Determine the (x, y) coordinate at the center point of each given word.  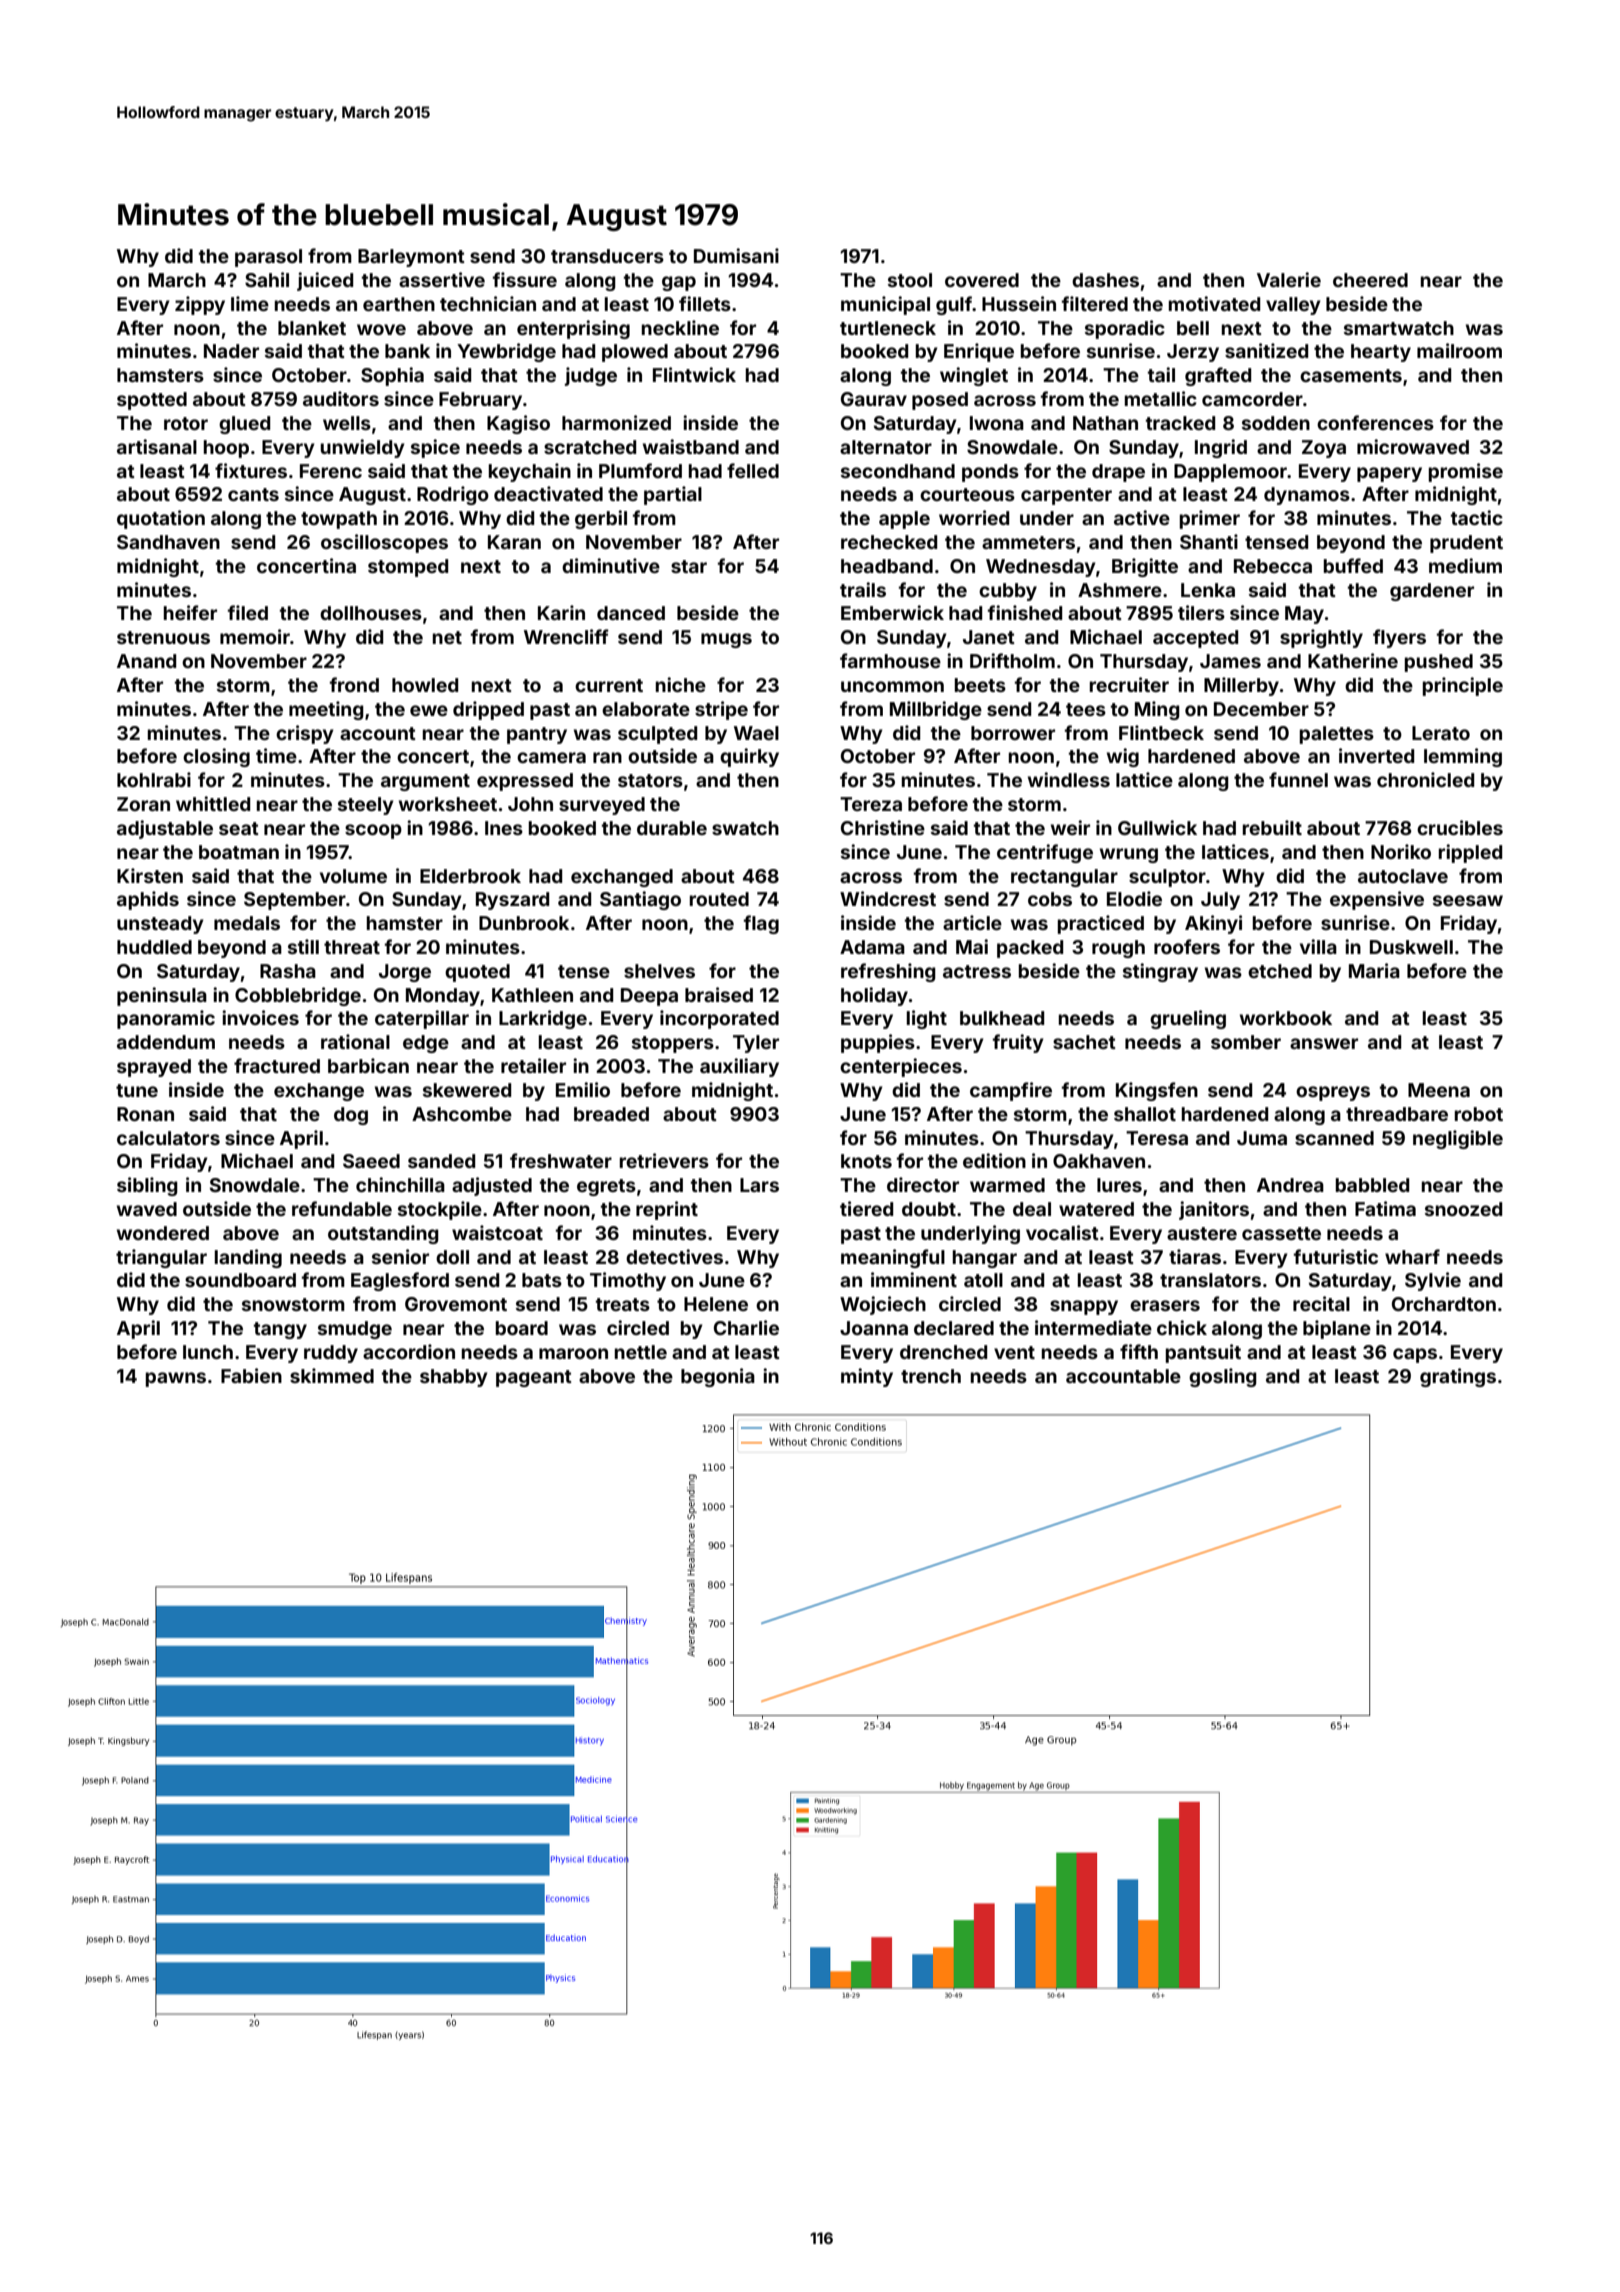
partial (673, 495)
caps (1415, 1355)
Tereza (871, 804)
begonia (718, 1377)
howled (425, 685)
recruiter (1129, 684)
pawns (176, 1379)
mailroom (1459, 350)
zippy (200, 305)
